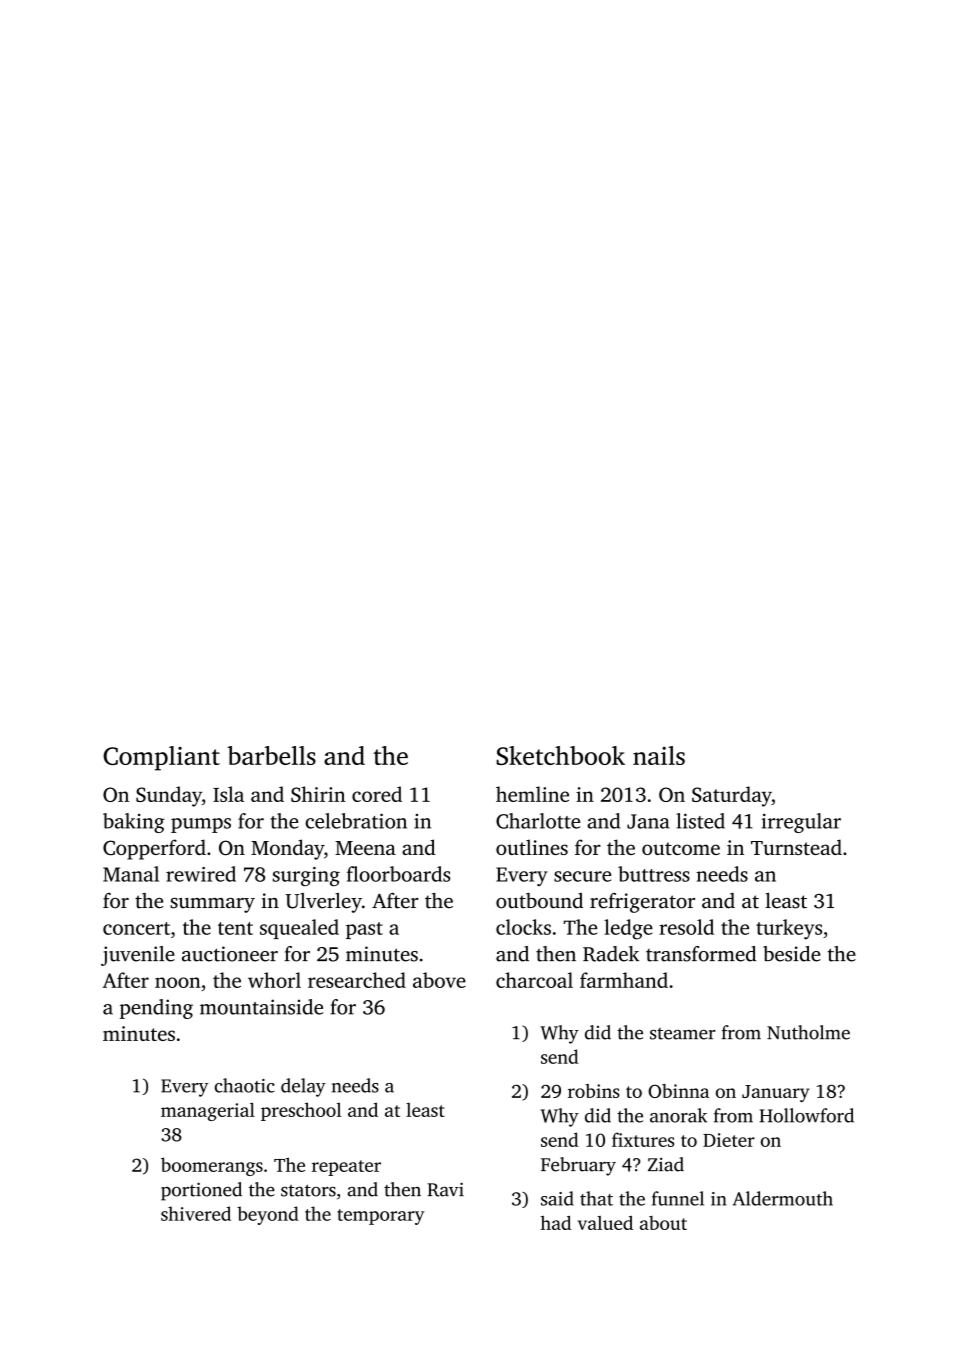 The width and height of the document is (963, 1368). Describe the element at coordinates (208, 1111) in the document. I see `managerial` at that location.
